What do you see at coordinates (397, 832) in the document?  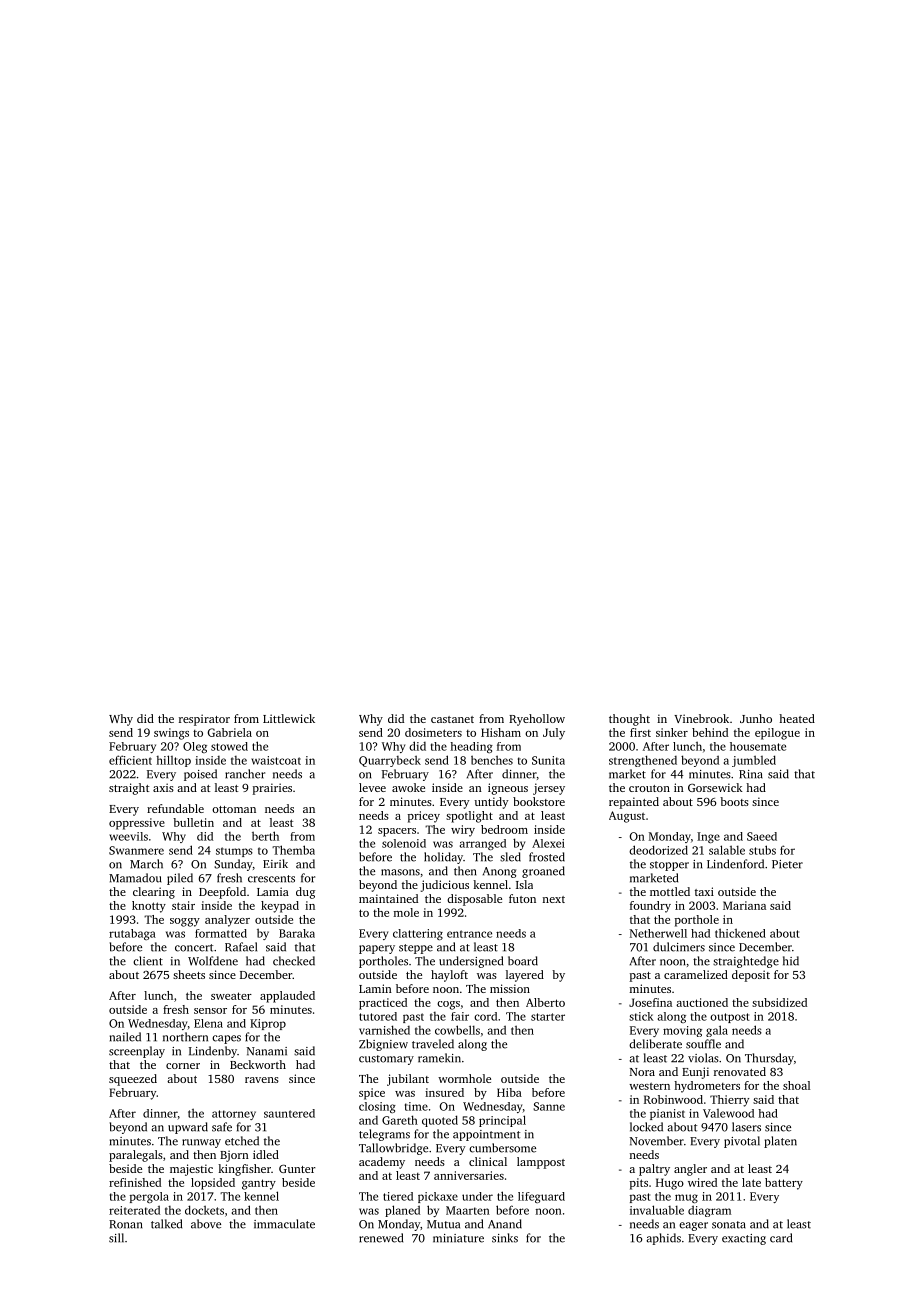 I see `spacers` at bounding box center [397, 832].
